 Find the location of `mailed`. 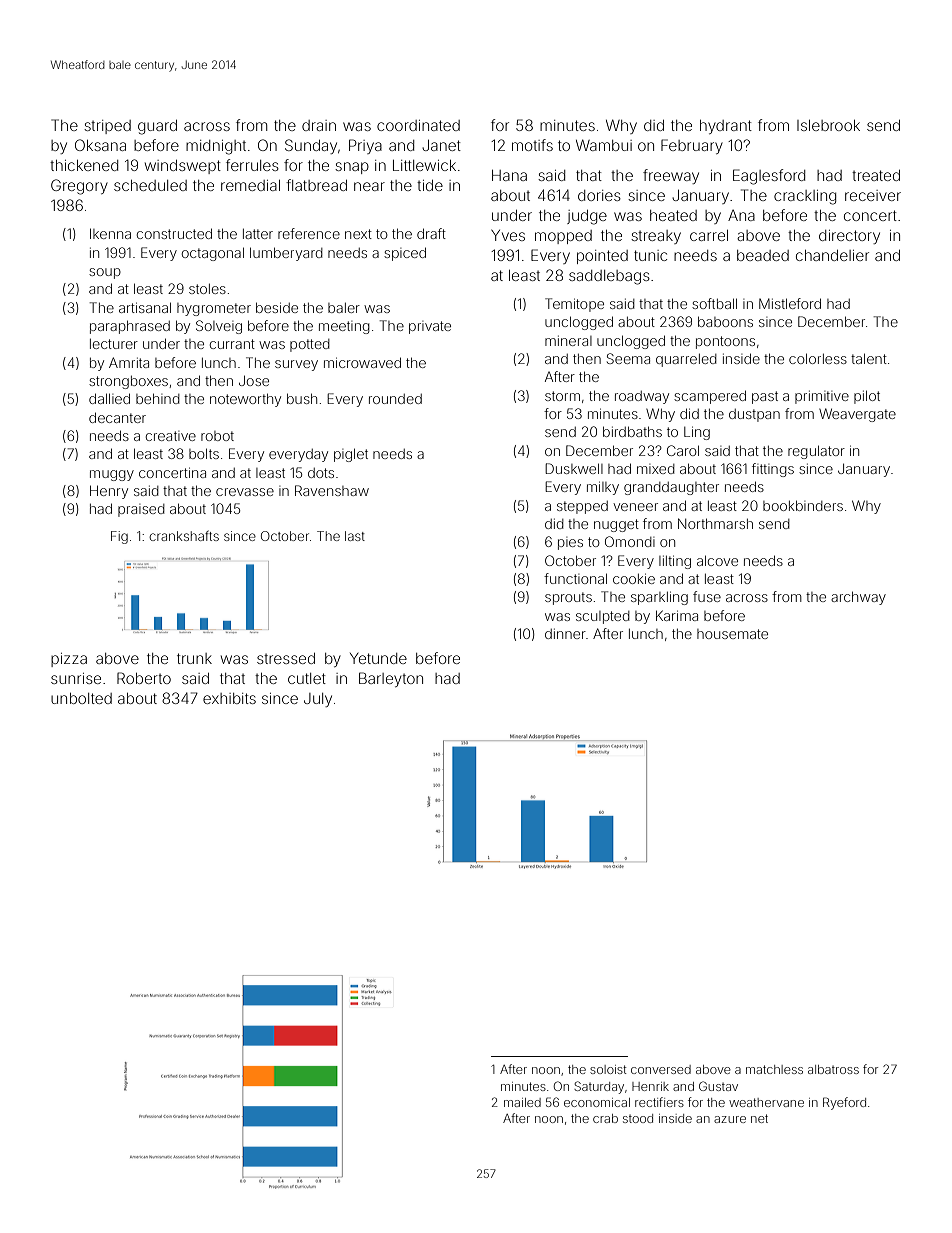

mailed is located at coordinates (522, 1102).
